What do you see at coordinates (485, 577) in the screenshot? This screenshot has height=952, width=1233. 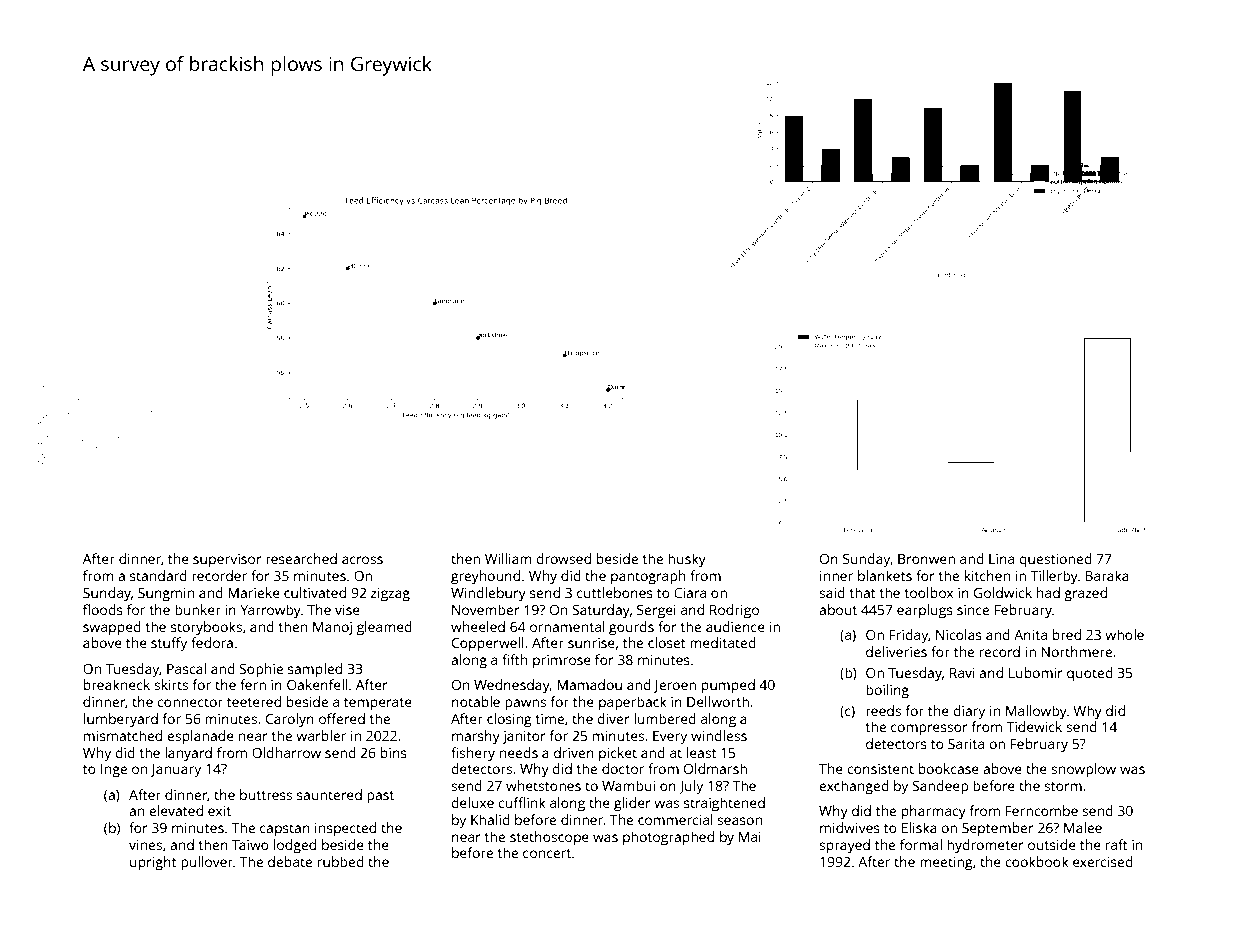 I see `greyhound` at bounding box center [485, 577].
